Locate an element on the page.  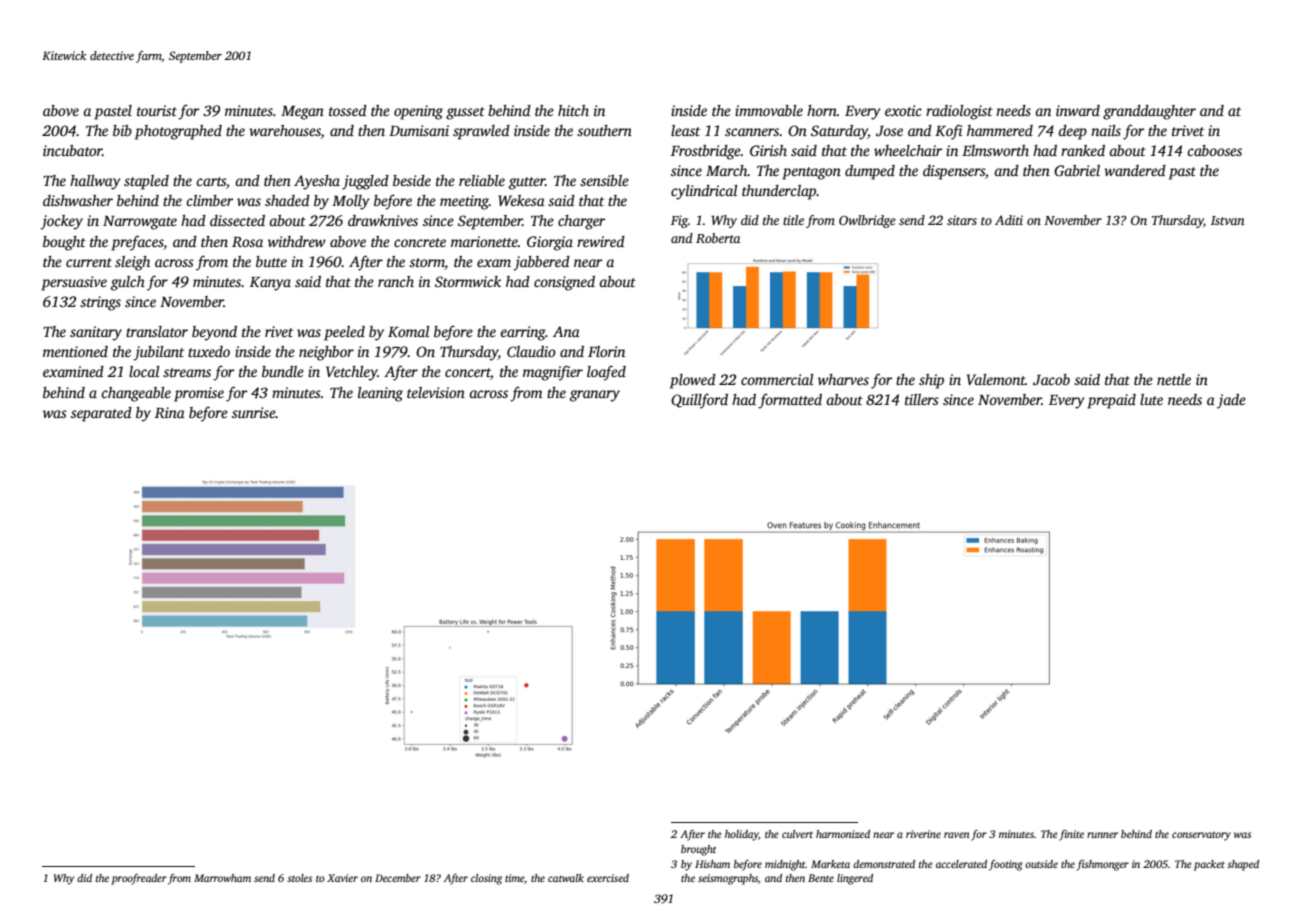
gusset is located at coordinates (465, 113).
